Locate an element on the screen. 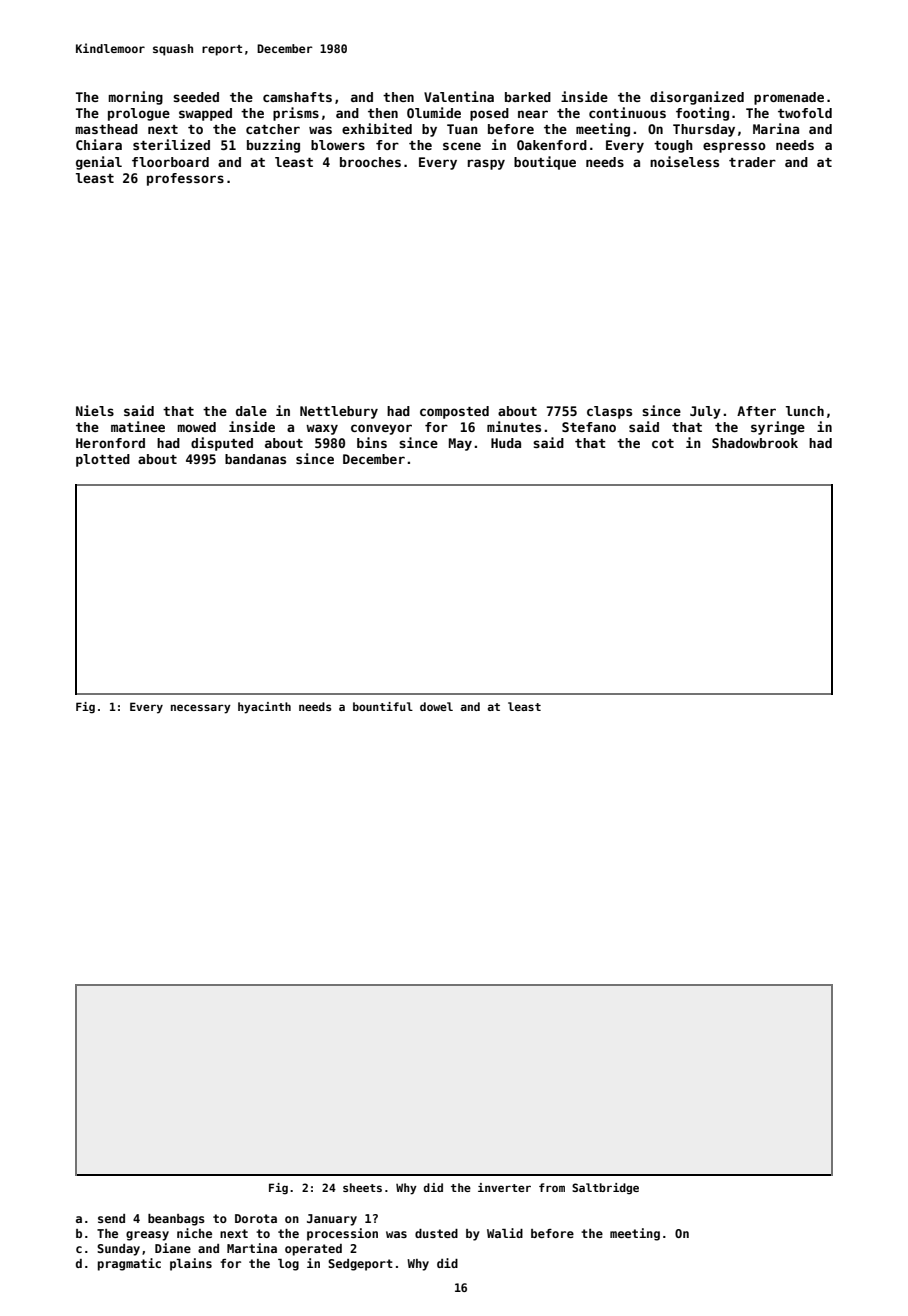  Huda is located at coordinates (506, 443).
